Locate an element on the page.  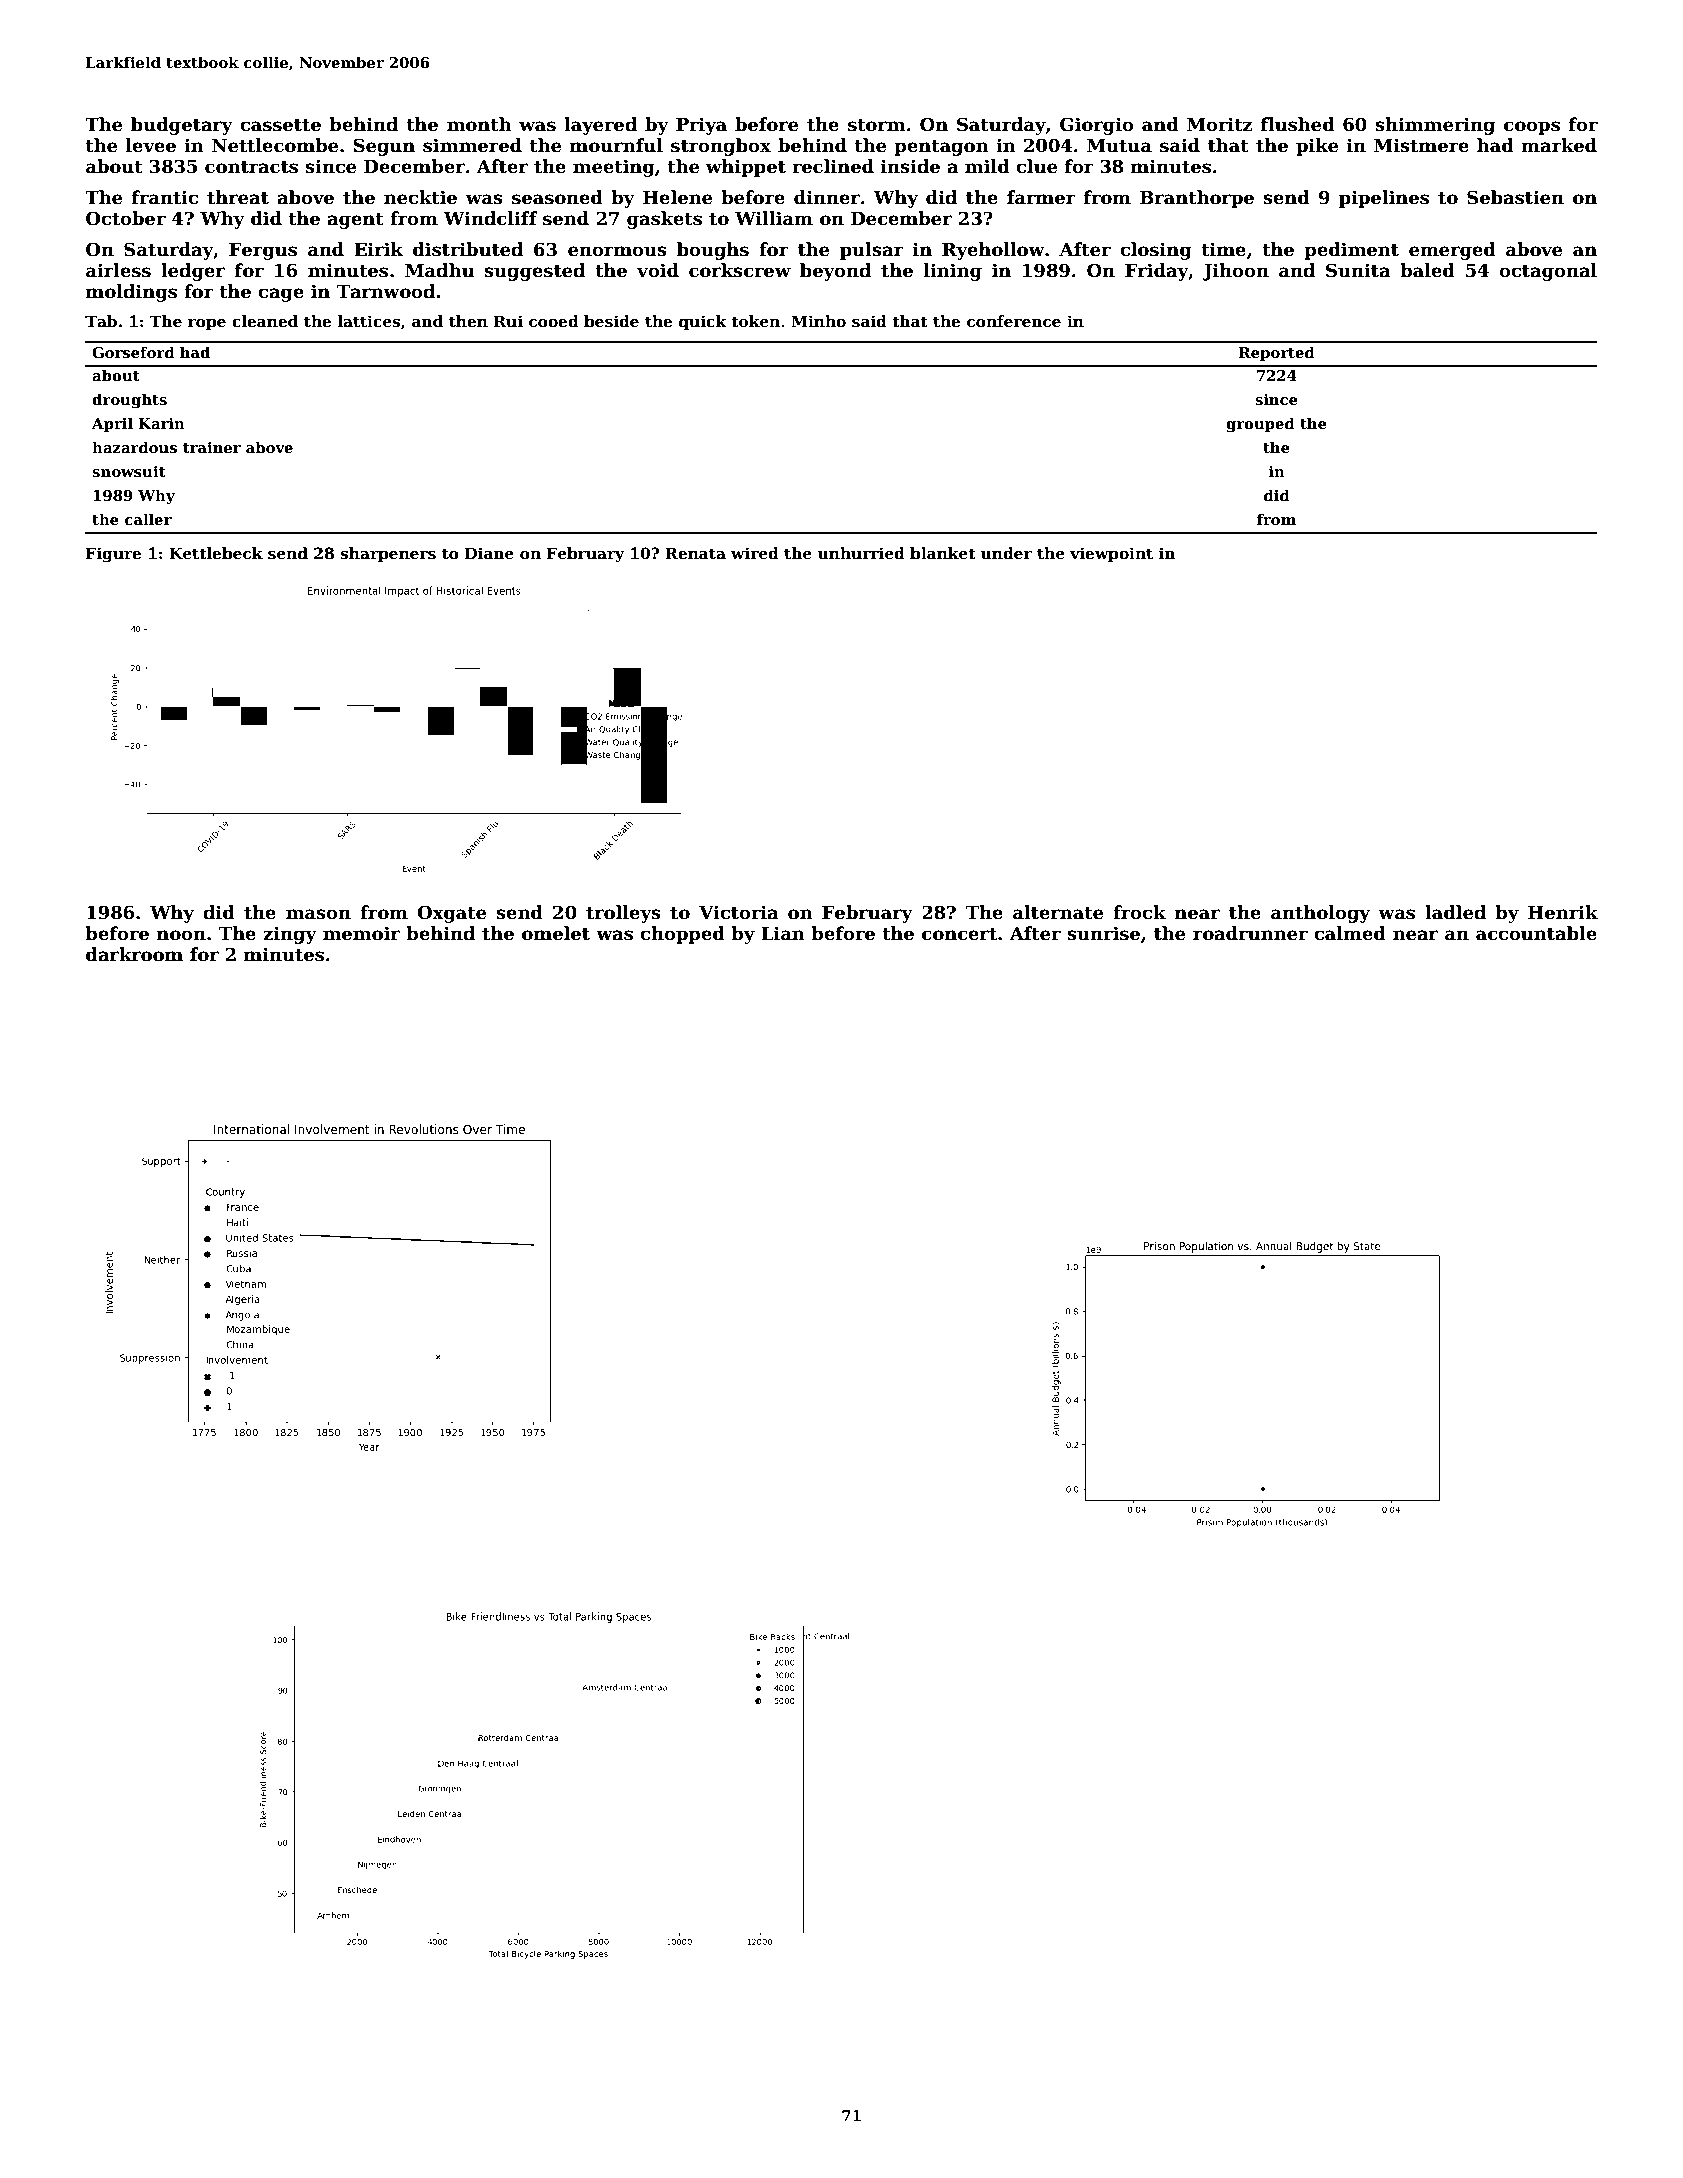
trainer is located at coordinates (212, 447).
